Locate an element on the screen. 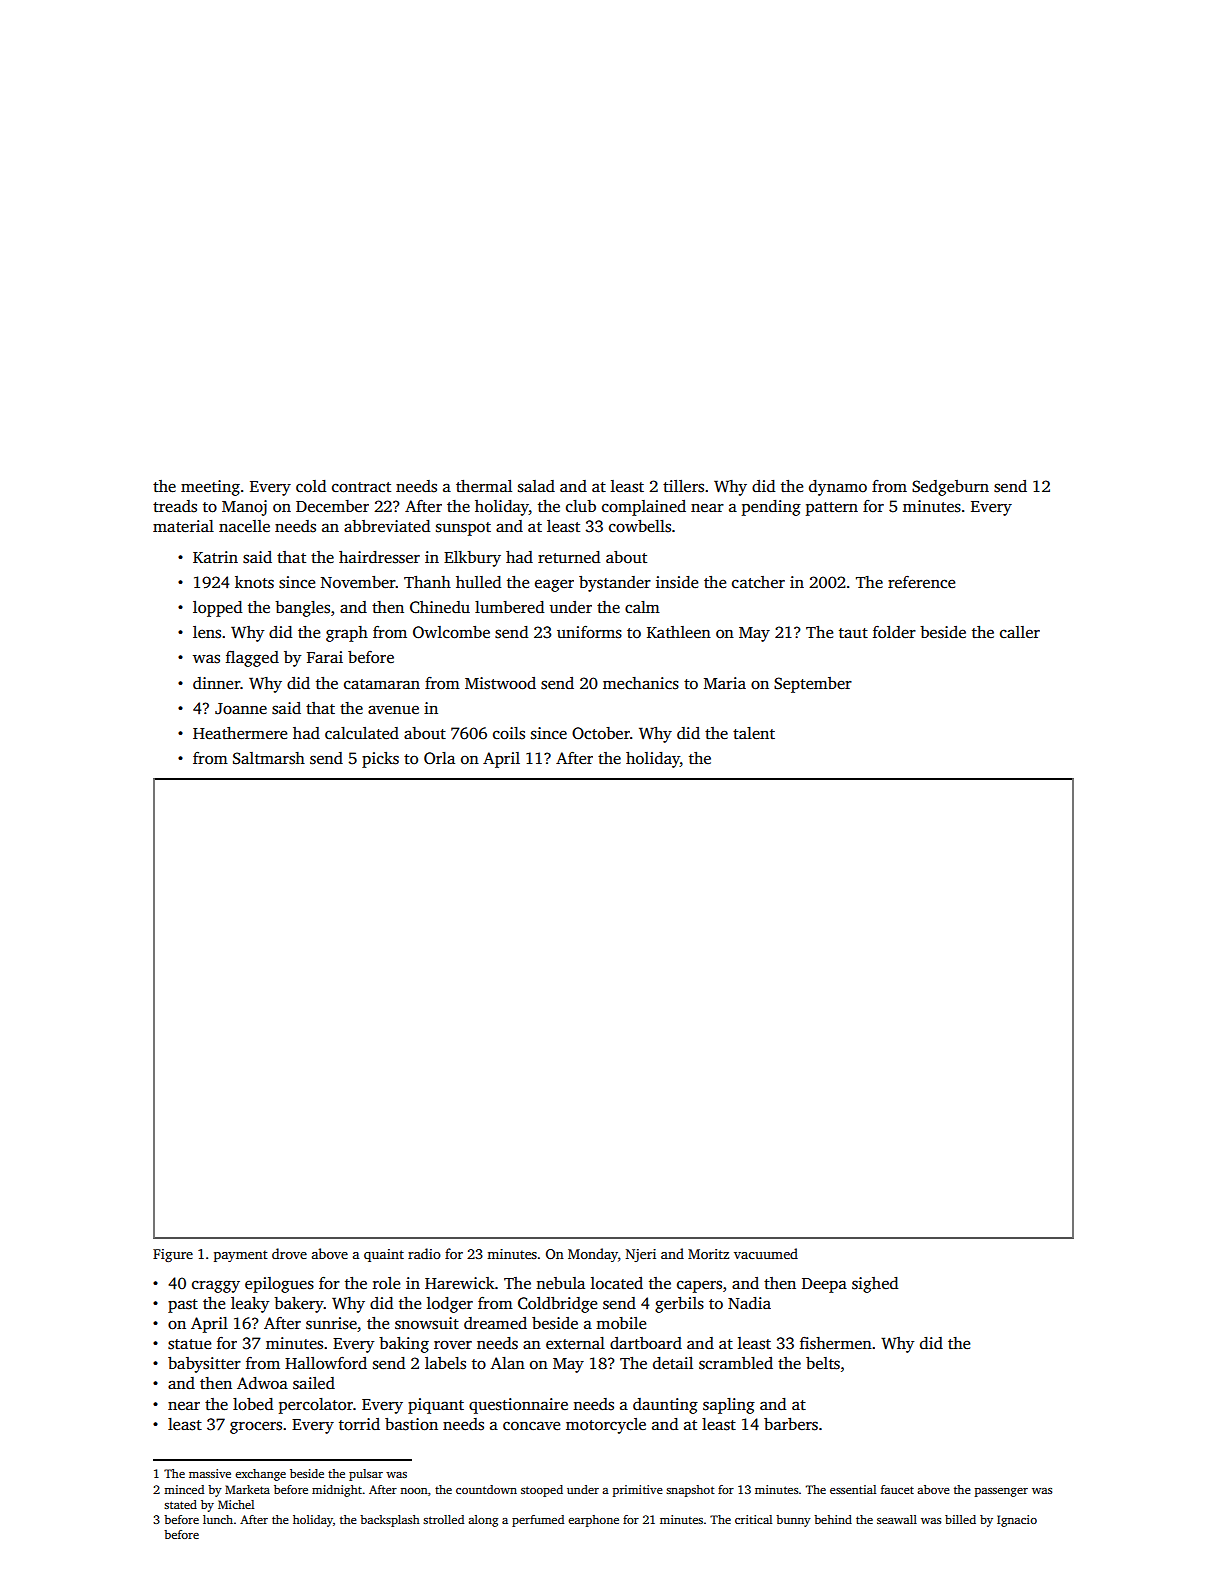 Image resolution: width=1227 pixels, height=1587 pixels. caller is located at coordinates (1020, 632).
